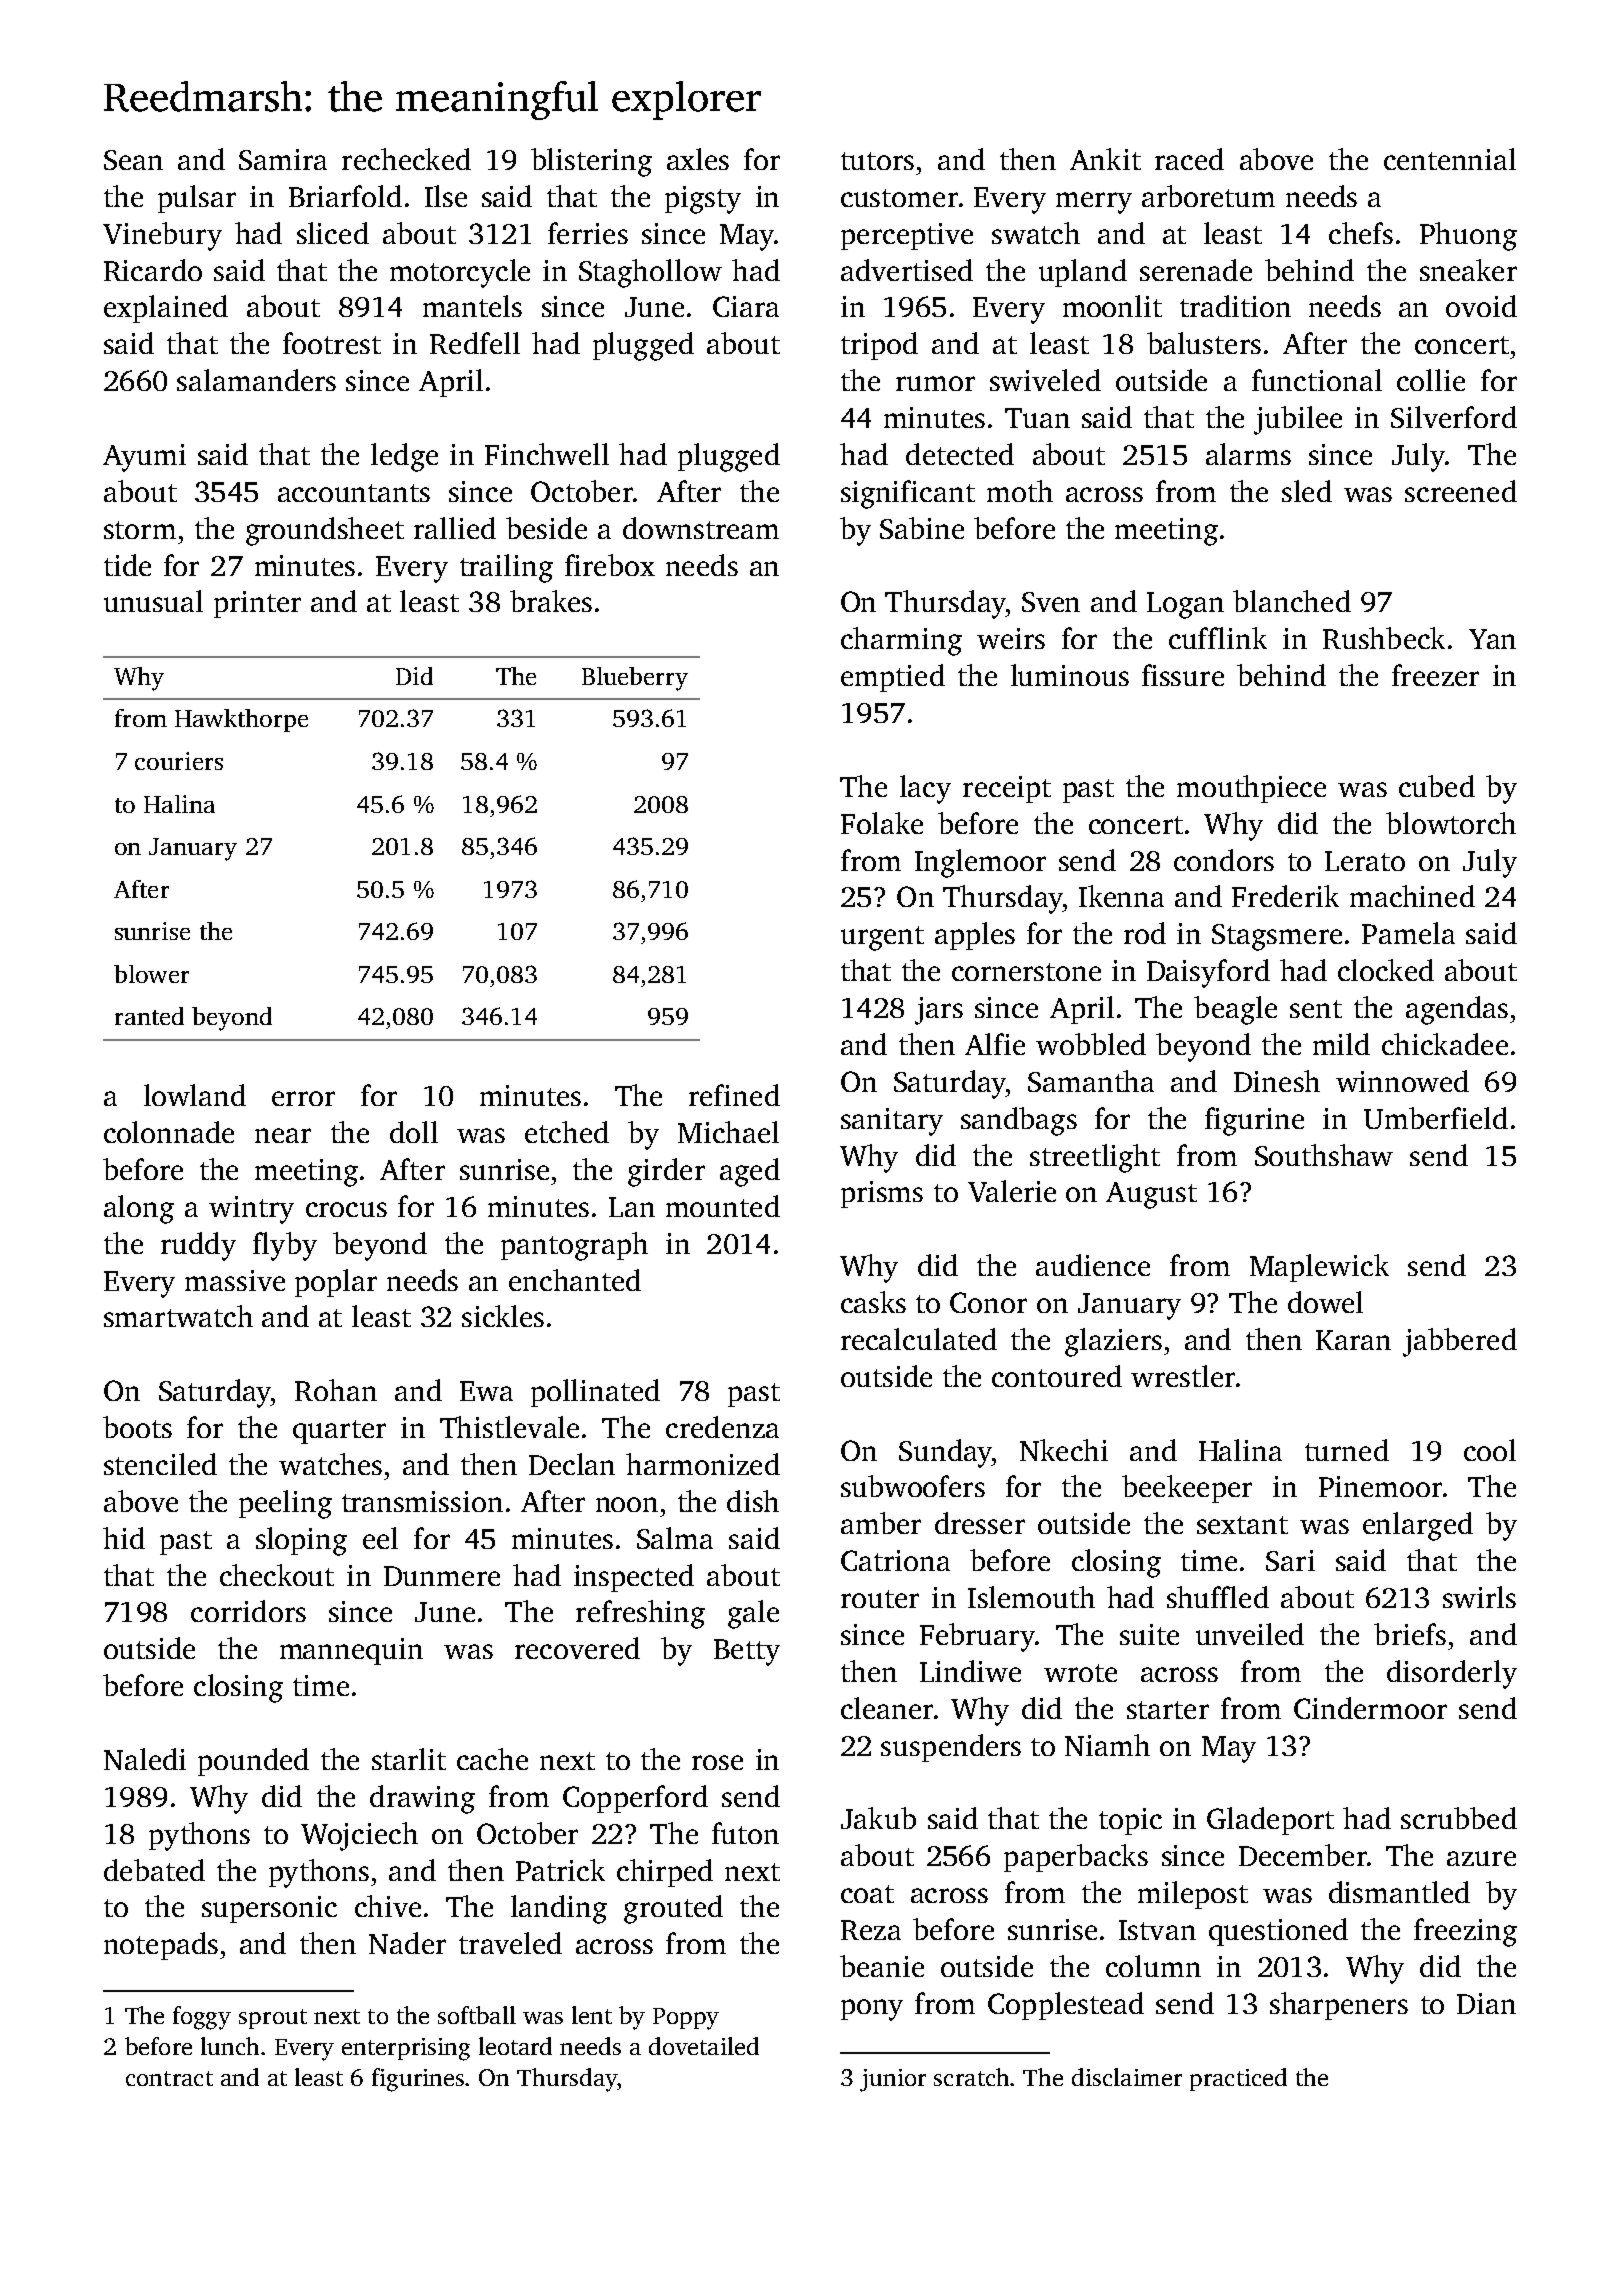  I want to click on Blueberry, so click(635, 679).
